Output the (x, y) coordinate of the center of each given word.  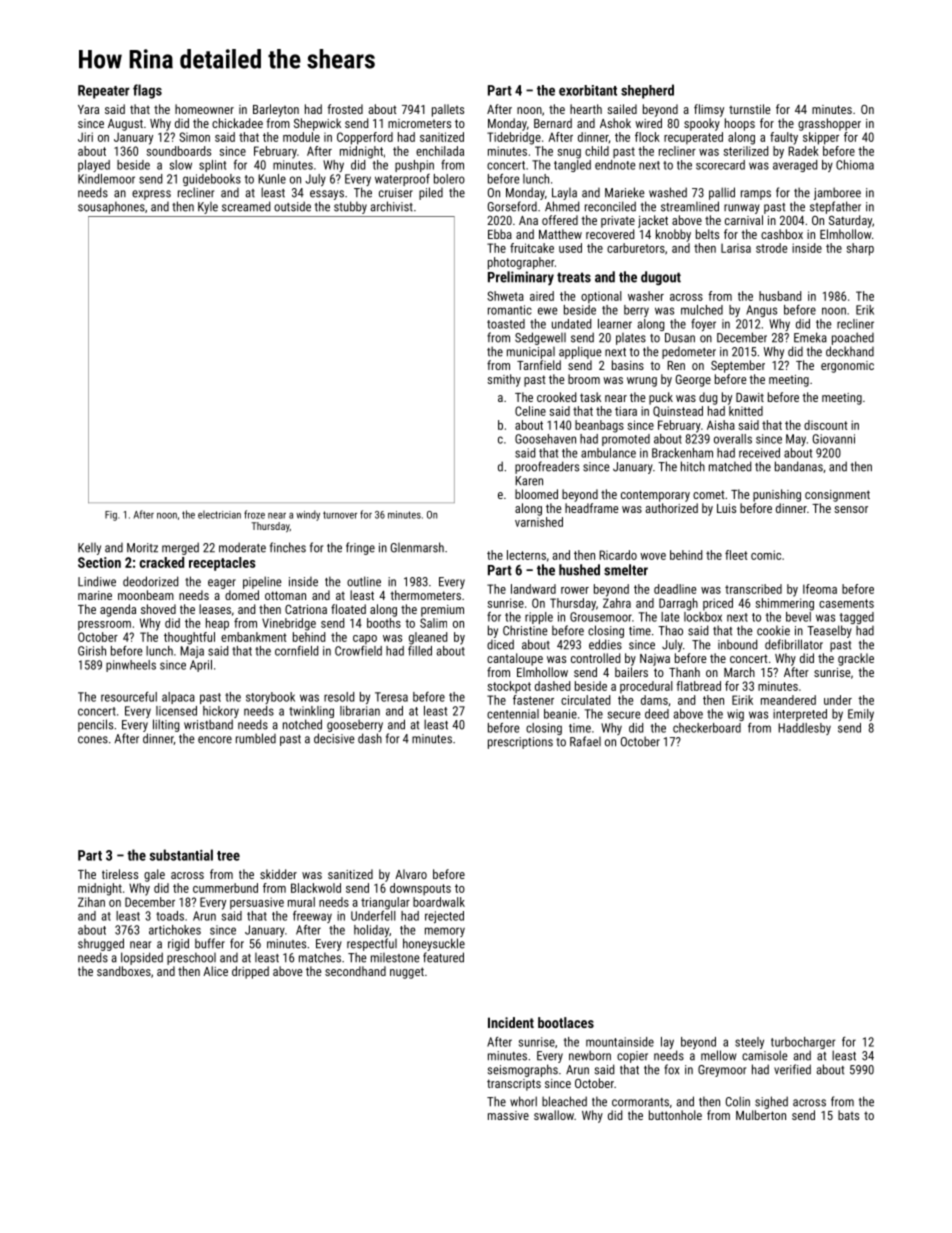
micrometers (419, 123)
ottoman (285, 595)
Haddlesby (804, 729)
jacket (653, 221)
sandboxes (124, 971)
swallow (554, 1115)
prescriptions (520, 743)
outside (292, 206)
